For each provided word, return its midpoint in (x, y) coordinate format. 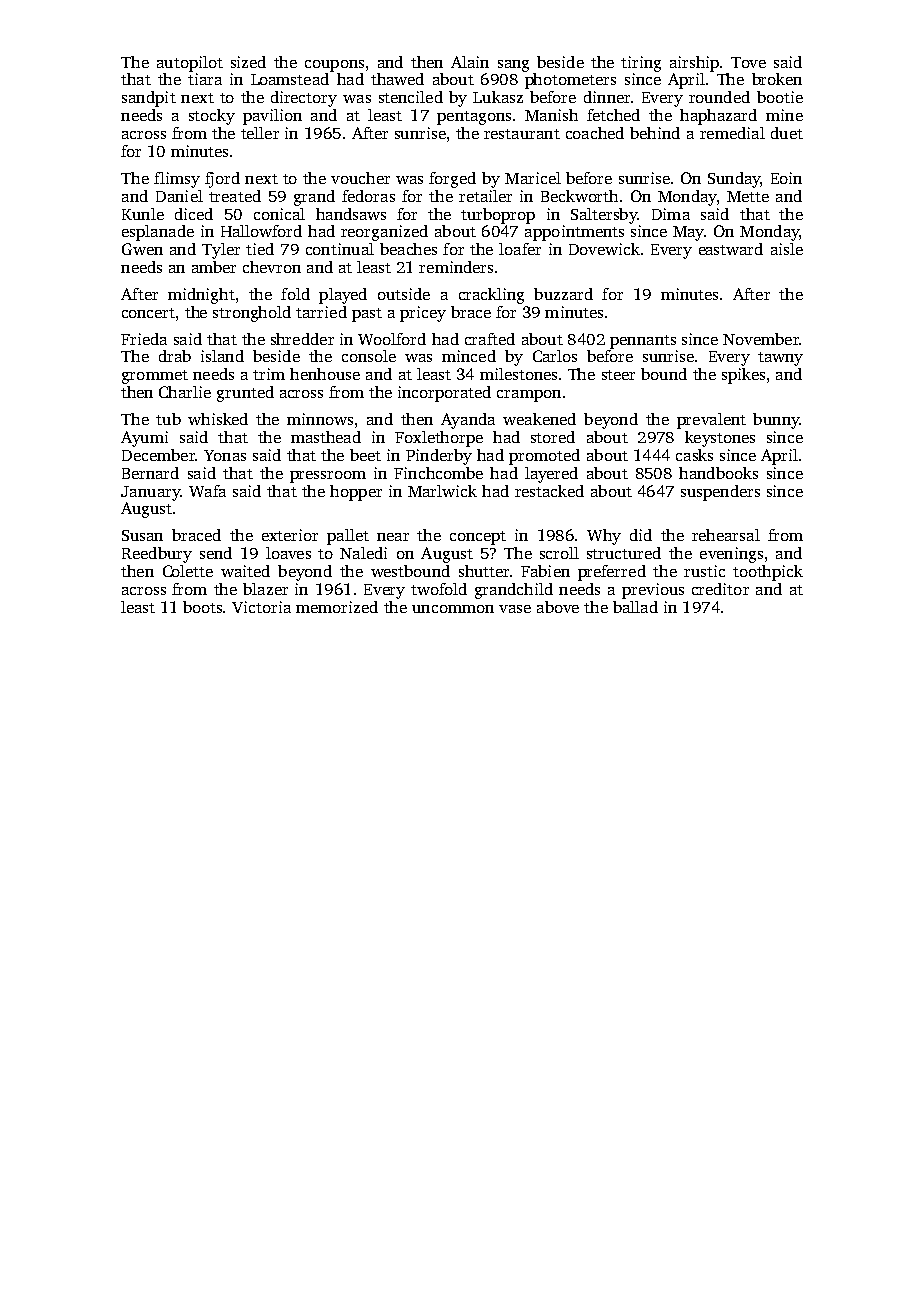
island (222, 356)
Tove (748, 62)
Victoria (261, 607)
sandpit (149, 99)
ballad (635, 607)
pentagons (474, 118)
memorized (337, 607)
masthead (326, 437)
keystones (720, 439)
